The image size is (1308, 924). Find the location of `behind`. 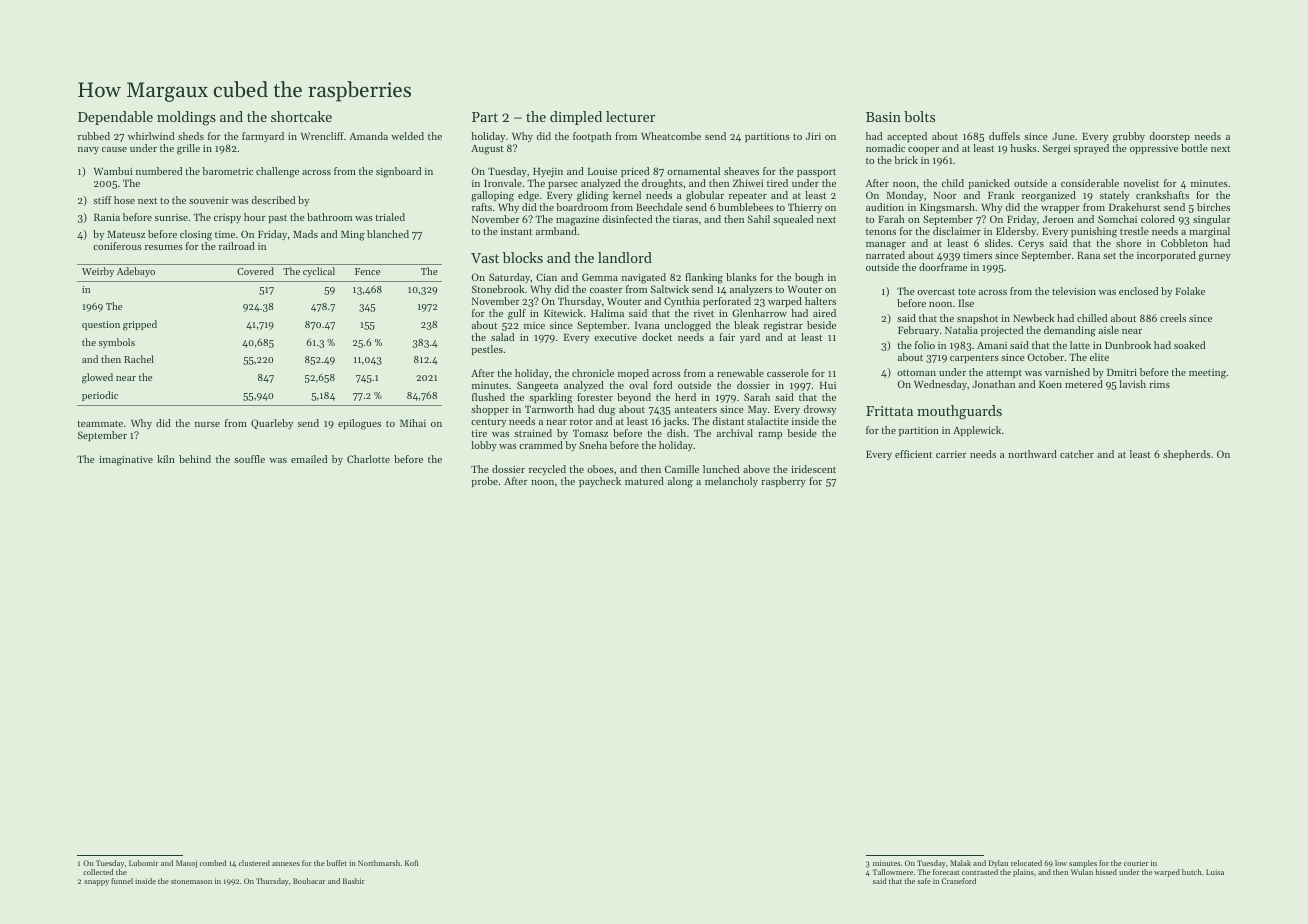

behind is located at coordinates (195, 459).
